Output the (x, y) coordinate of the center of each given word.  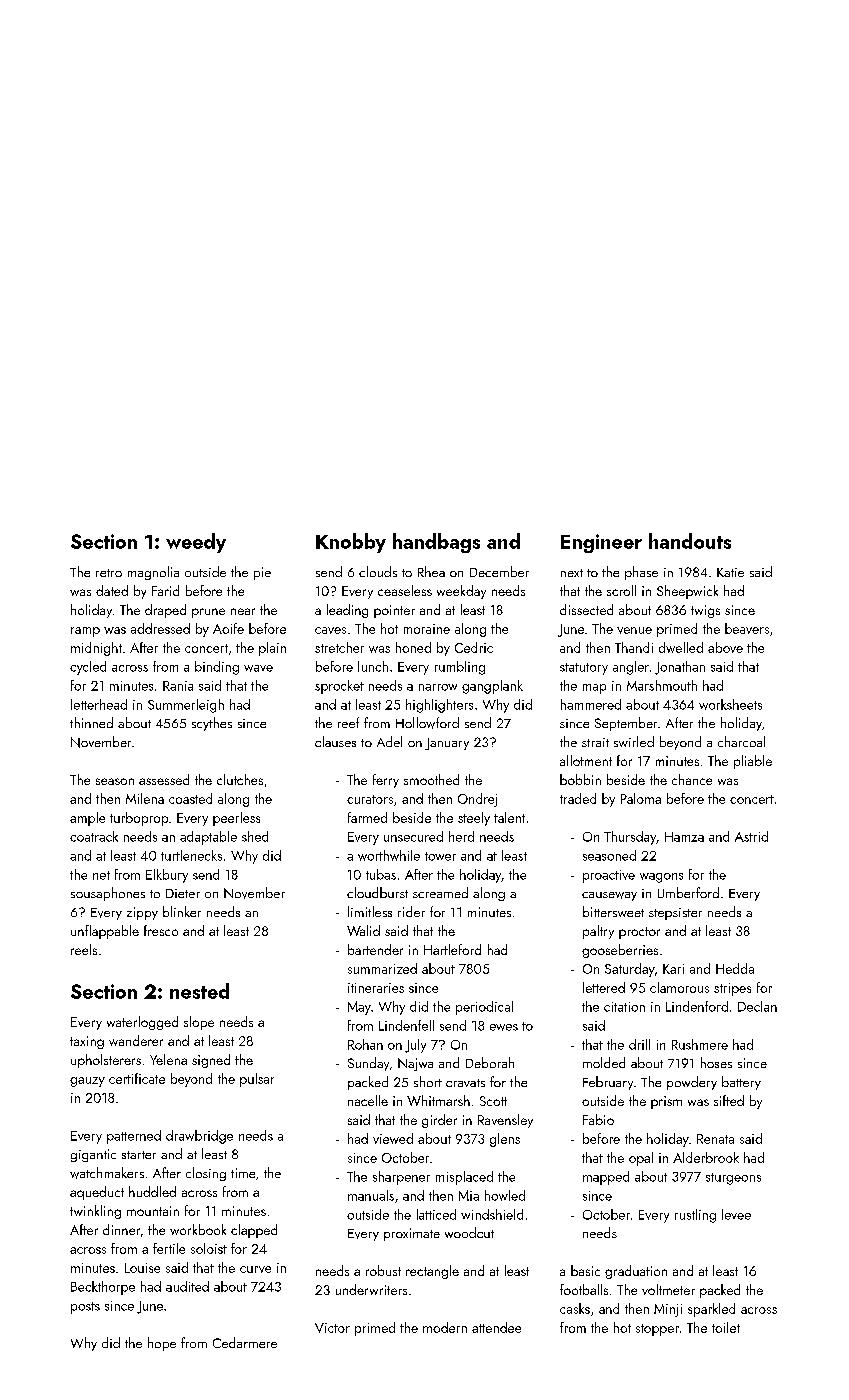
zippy (142, 913)
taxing (87, 1042)
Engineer (601, 543)
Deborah (490, 1062)
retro (109, 573)
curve (255, 1269)
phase (641, 573)
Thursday (630, 838)
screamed (440, 892)
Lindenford (697, 1006)
